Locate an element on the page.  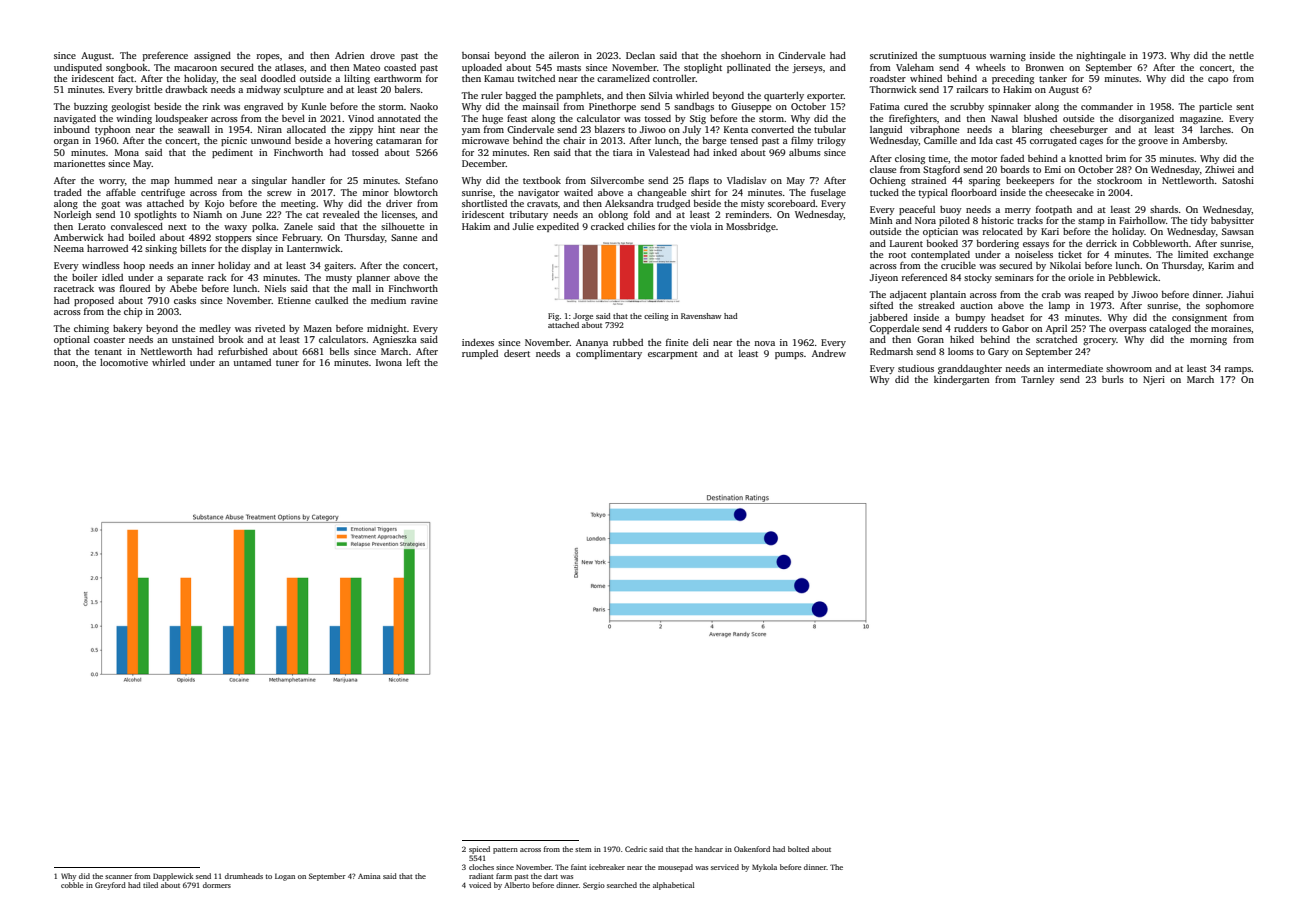
tuner is located at coordinates (287, 363).
